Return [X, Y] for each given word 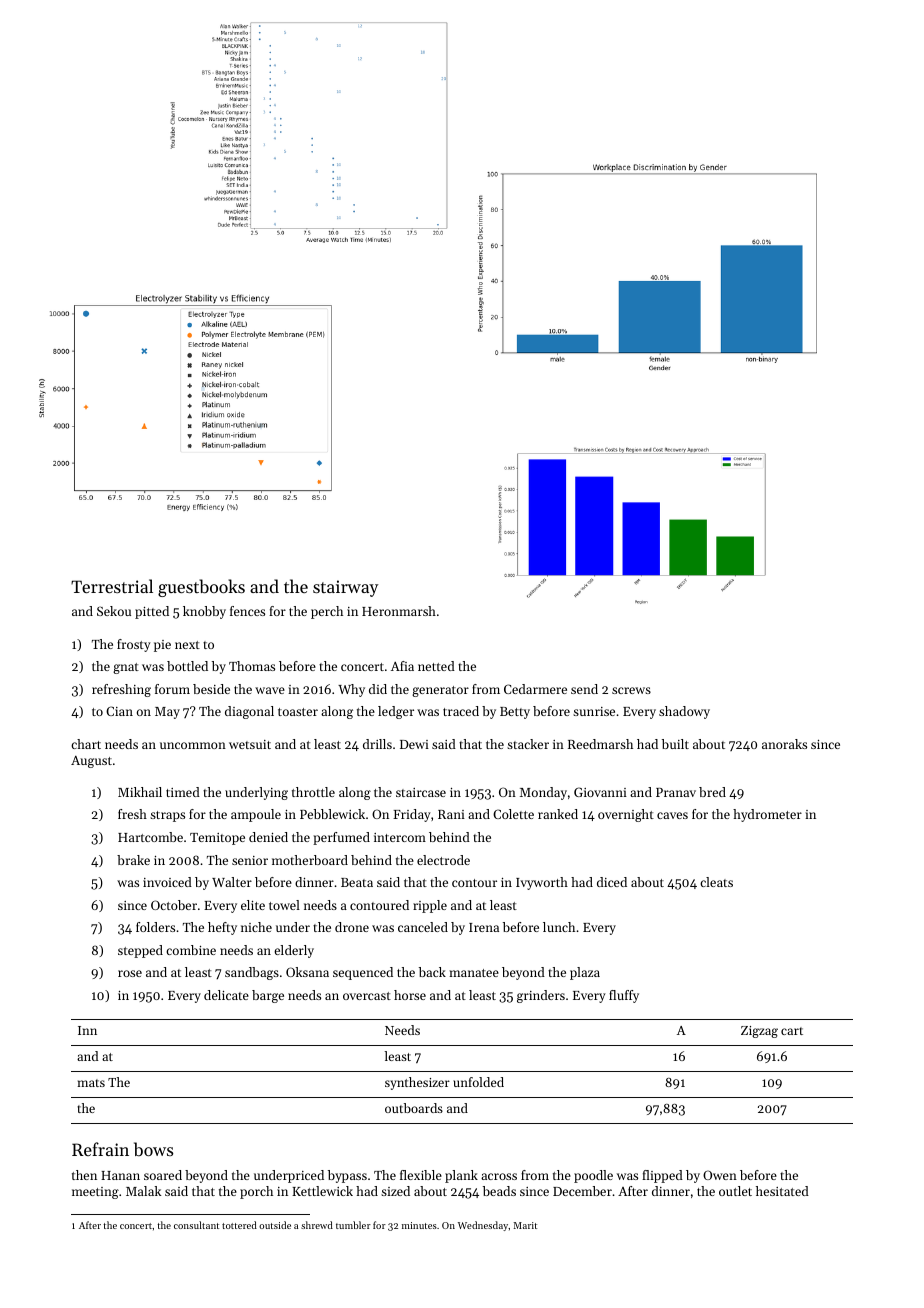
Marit [525, 1225]
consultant [196, 1225]
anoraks [784, 744]
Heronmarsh [399, 611]
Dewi [414, 744]
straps [167, 816]
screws [631, 690]
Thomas [252, 666]
